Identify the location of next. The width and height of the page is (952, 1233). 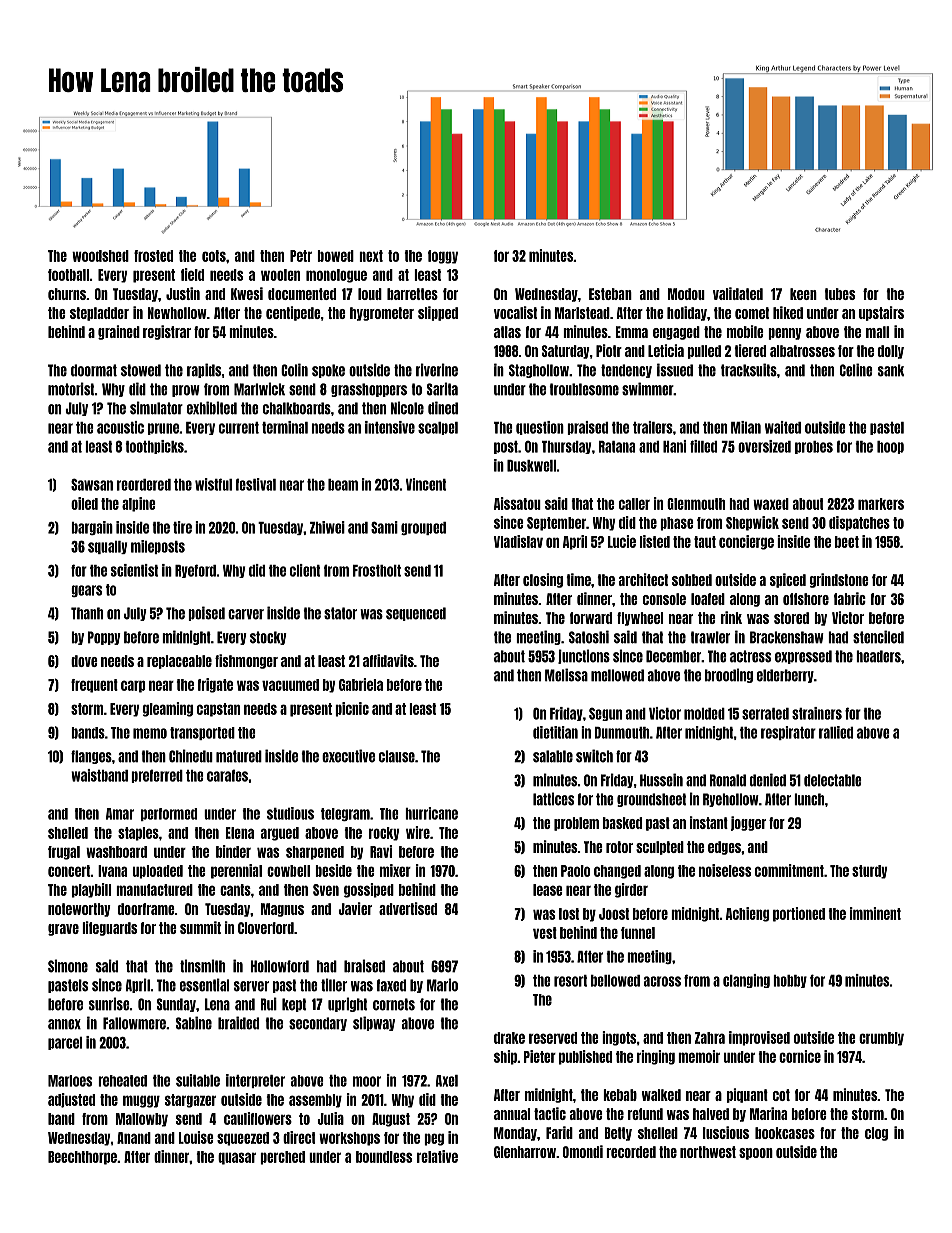
(371, 256).
